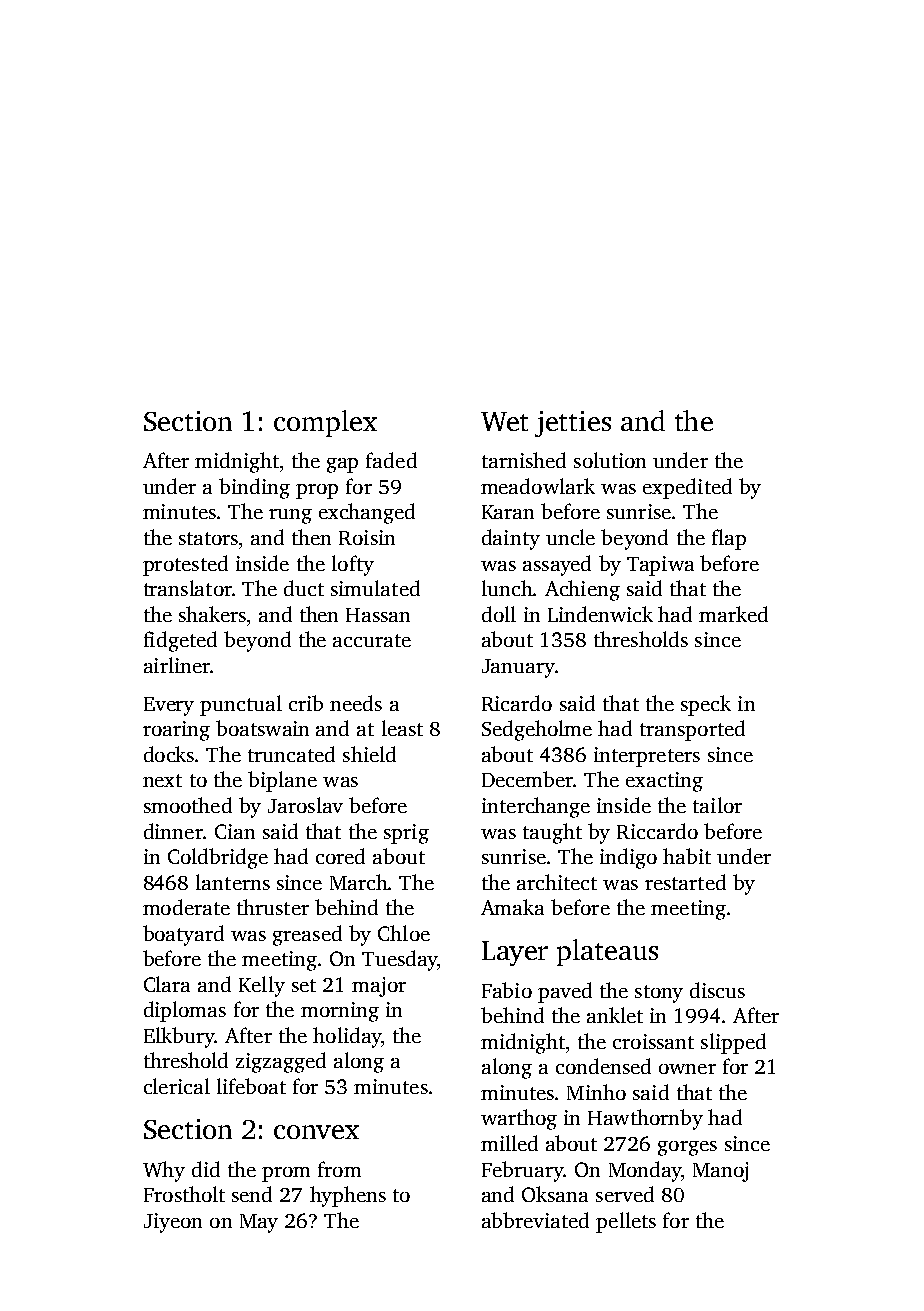  I want to click on February, so click(523, 1171).
